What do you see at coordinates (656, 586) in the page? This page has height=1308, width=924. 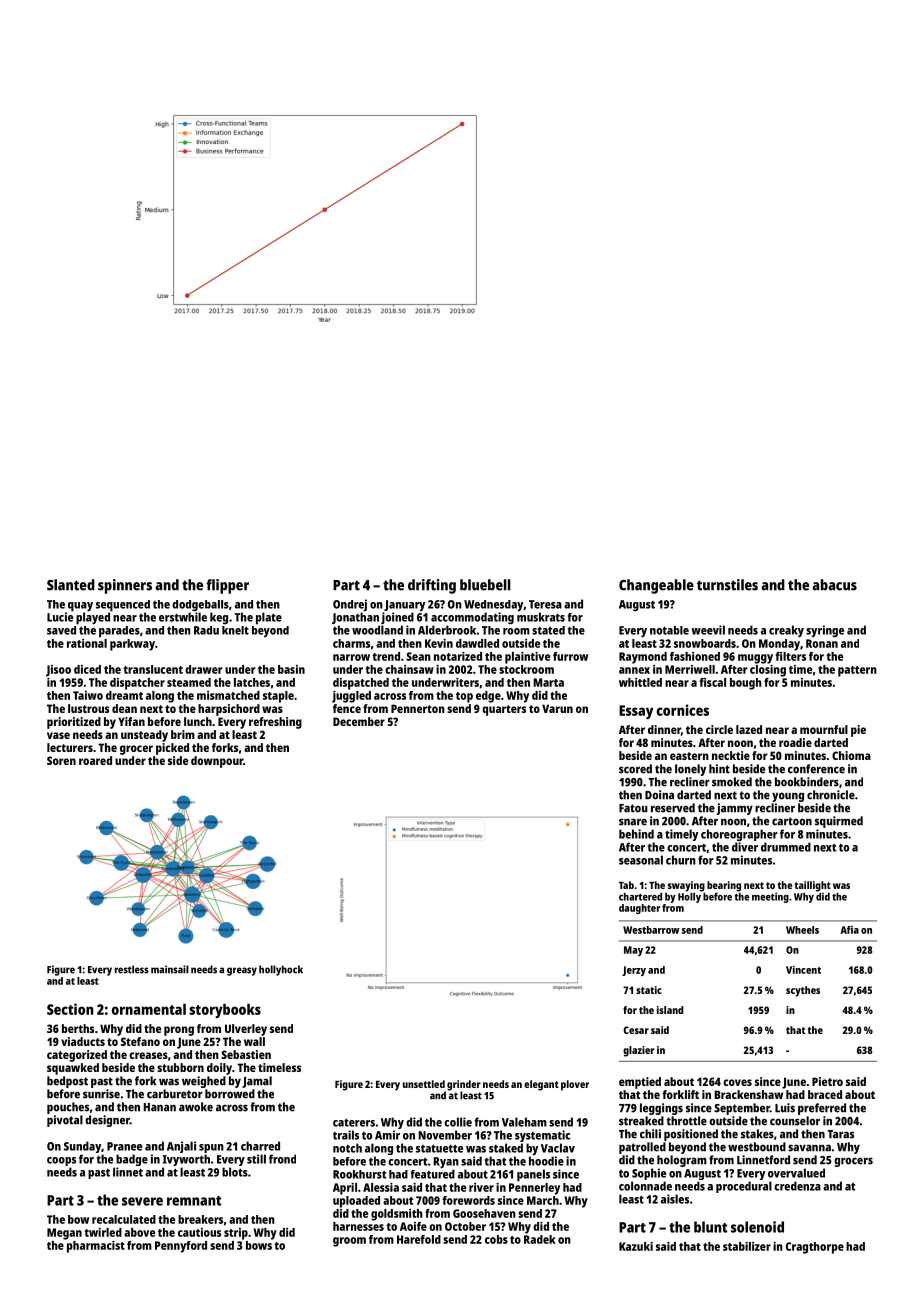 I see `Changeable` at bounding box center [656, 586].
